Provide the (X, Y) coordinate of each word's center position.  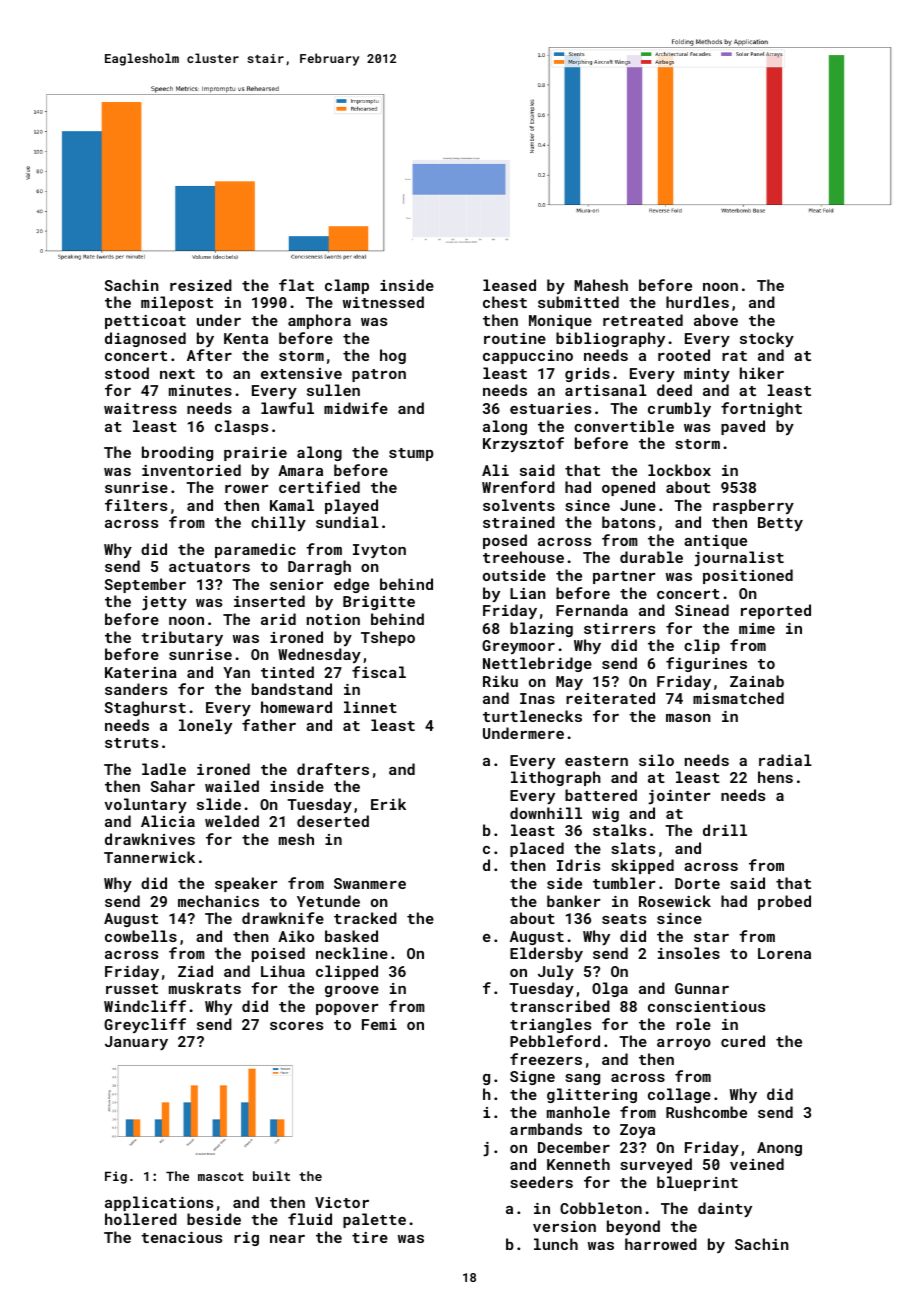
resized (201, 285)
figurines (706, 664)
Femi (379, 1024)
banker (574, 901)
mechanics (218, 901)
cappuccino (528, 357)
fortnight (761, 409)
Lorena (784, 953)
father (269, 725)
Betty (780, 524)
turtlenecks (532, 716)
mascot (221, 1176)
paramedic (255, 550)
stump (411, 454)
